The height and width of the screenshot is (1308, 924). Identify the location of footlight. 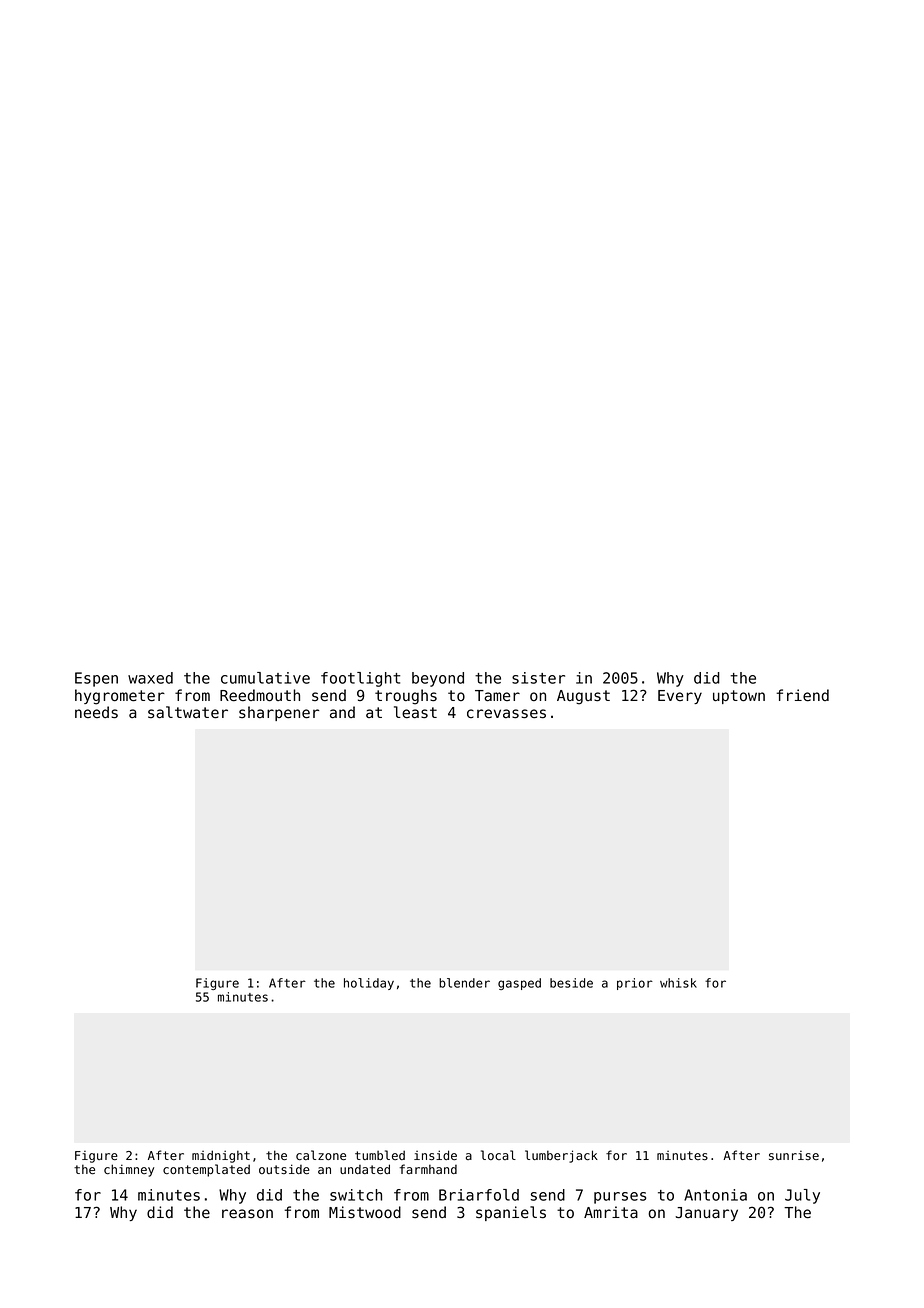
(360, 679).
